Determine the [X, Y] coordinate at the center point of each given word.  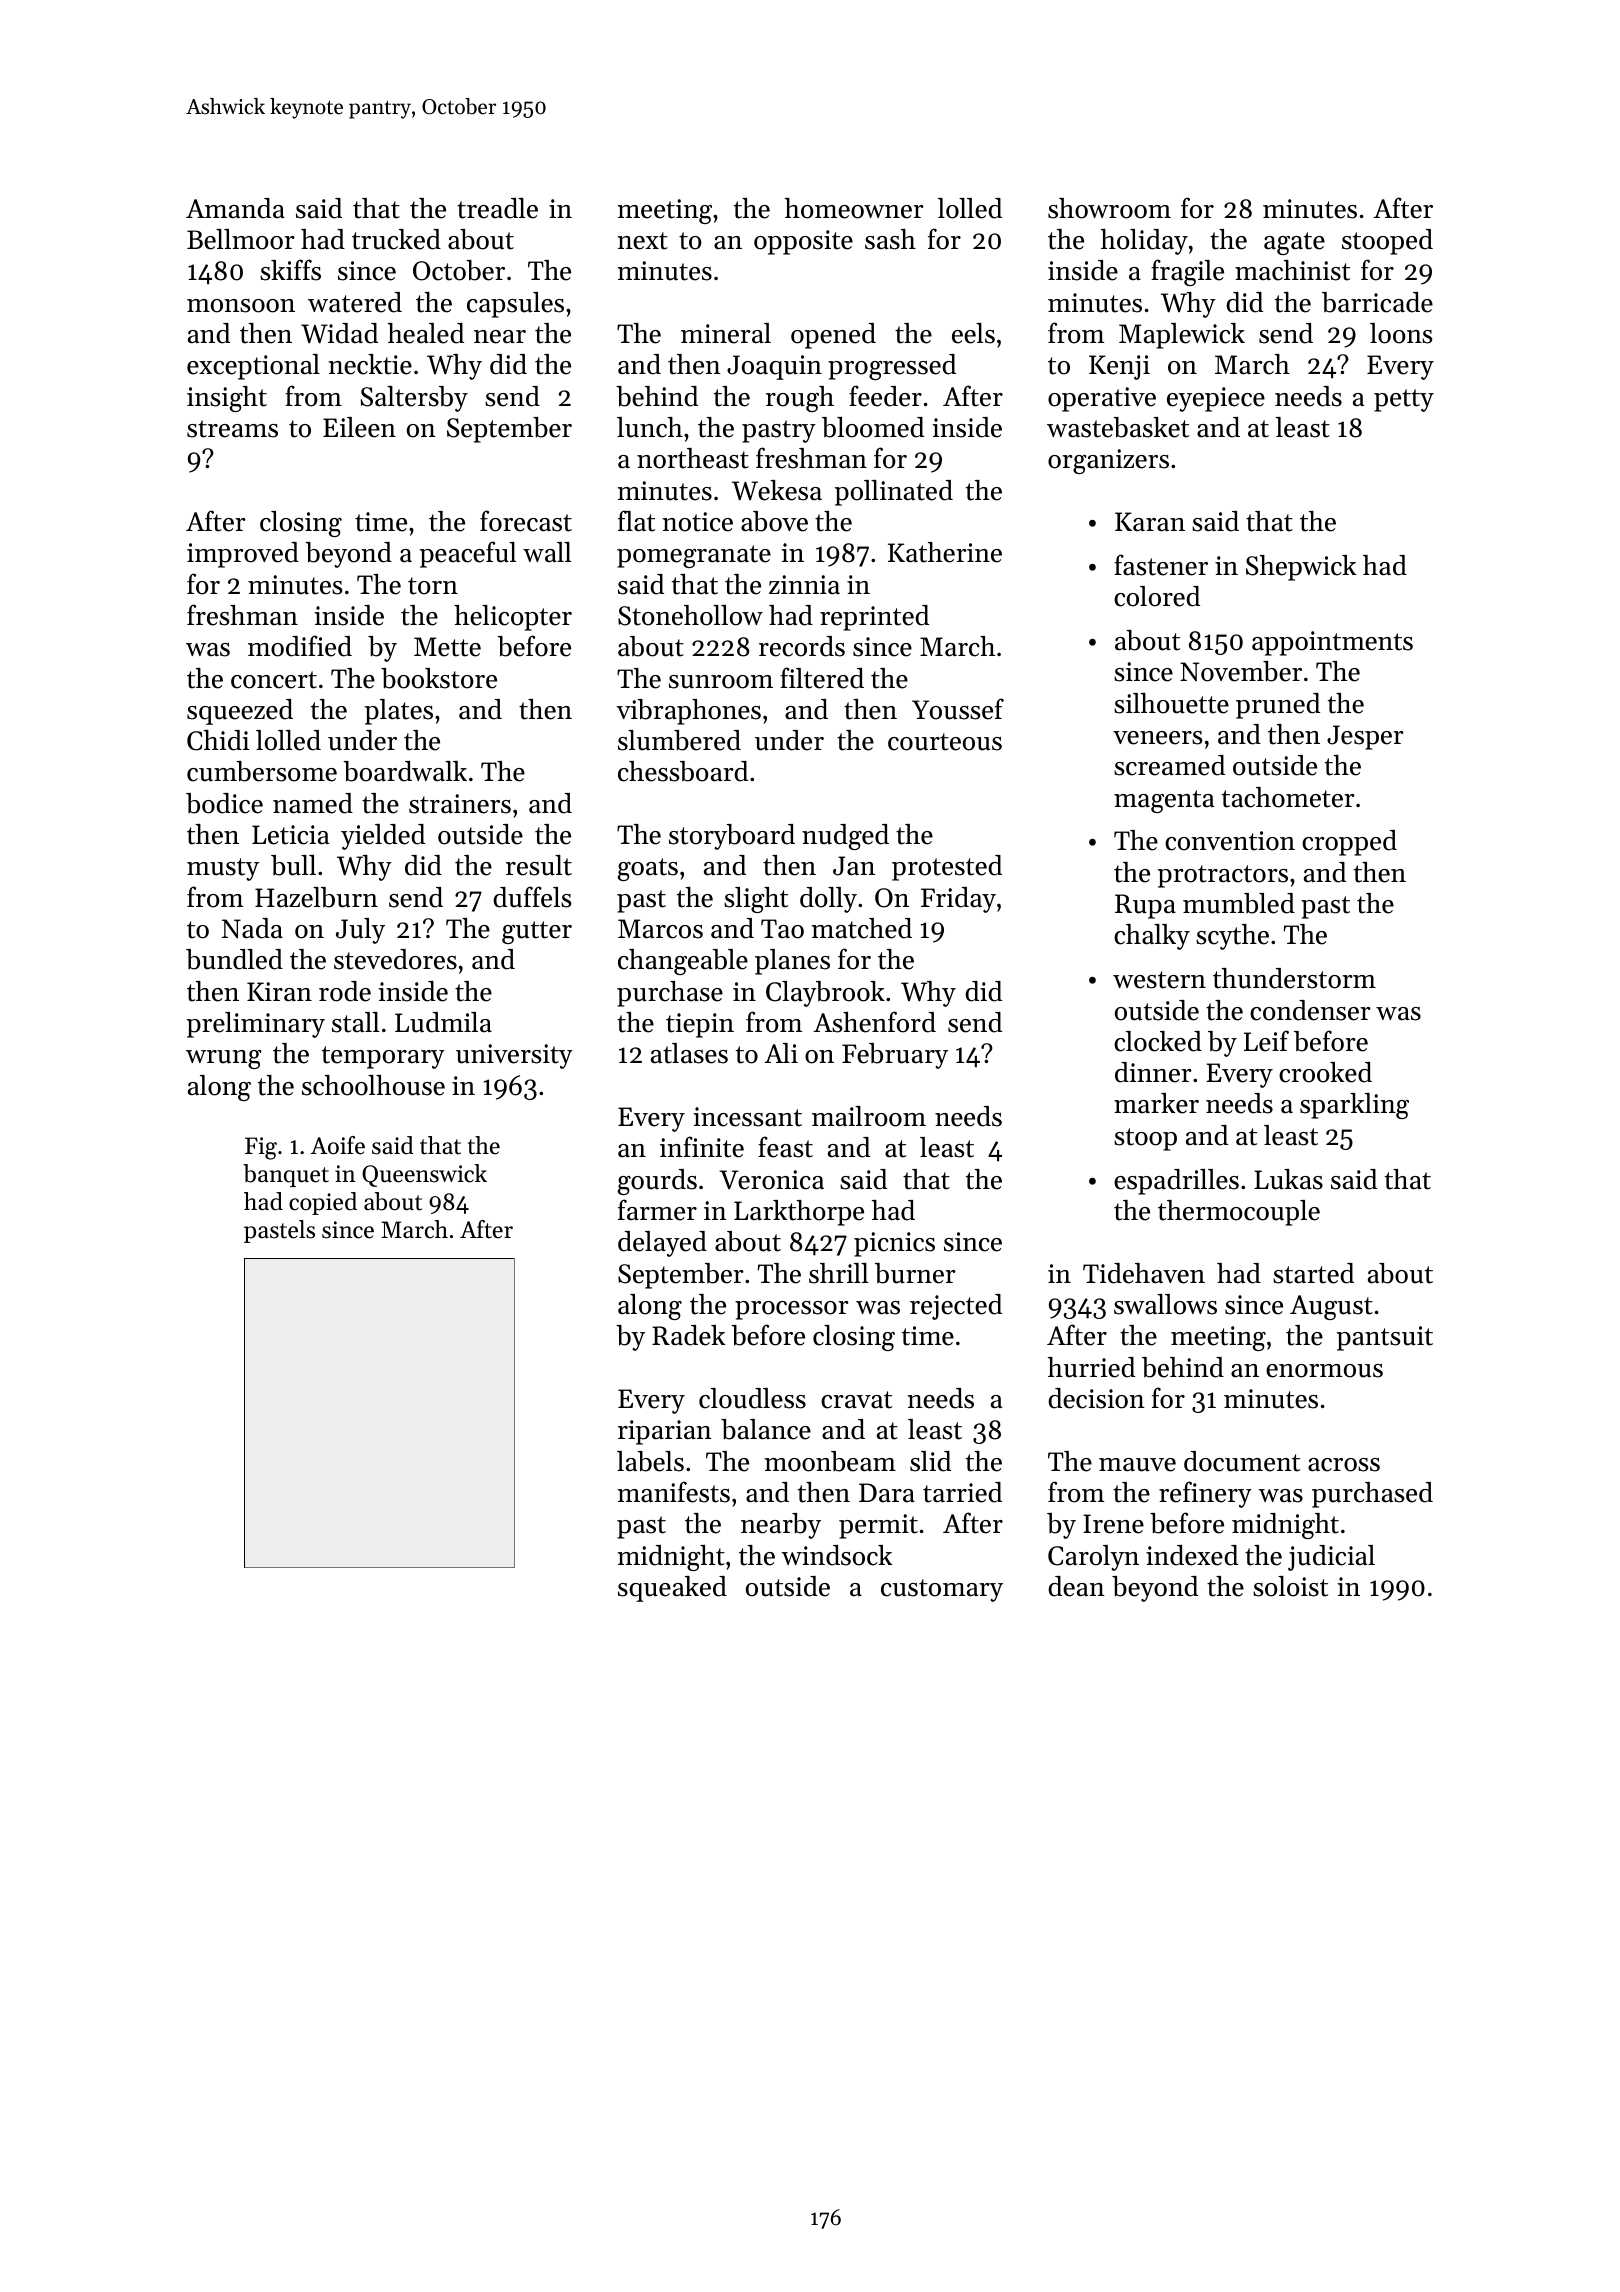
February [895, 1056]
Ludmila [443, 1022]
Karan [1150, 522]
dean [1076, 1586]
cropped [1349, 843]
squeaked [672, 1589]
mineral [726, 333]
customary [942, 1590]
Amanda [235, 208]
